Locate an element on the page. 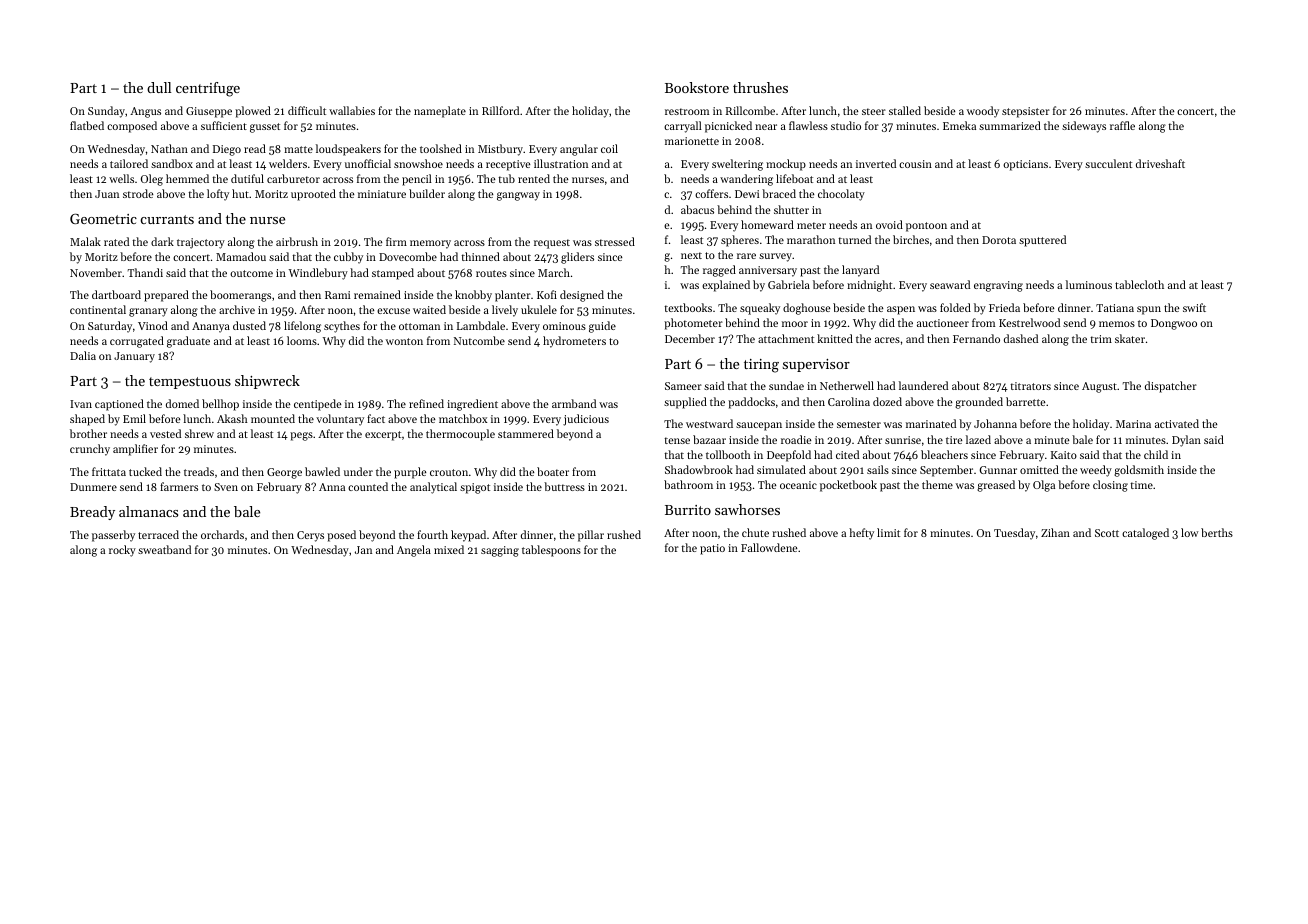 The height and width of the page is (924, 1308). Bookstore is located at coordinates (697, 87).
